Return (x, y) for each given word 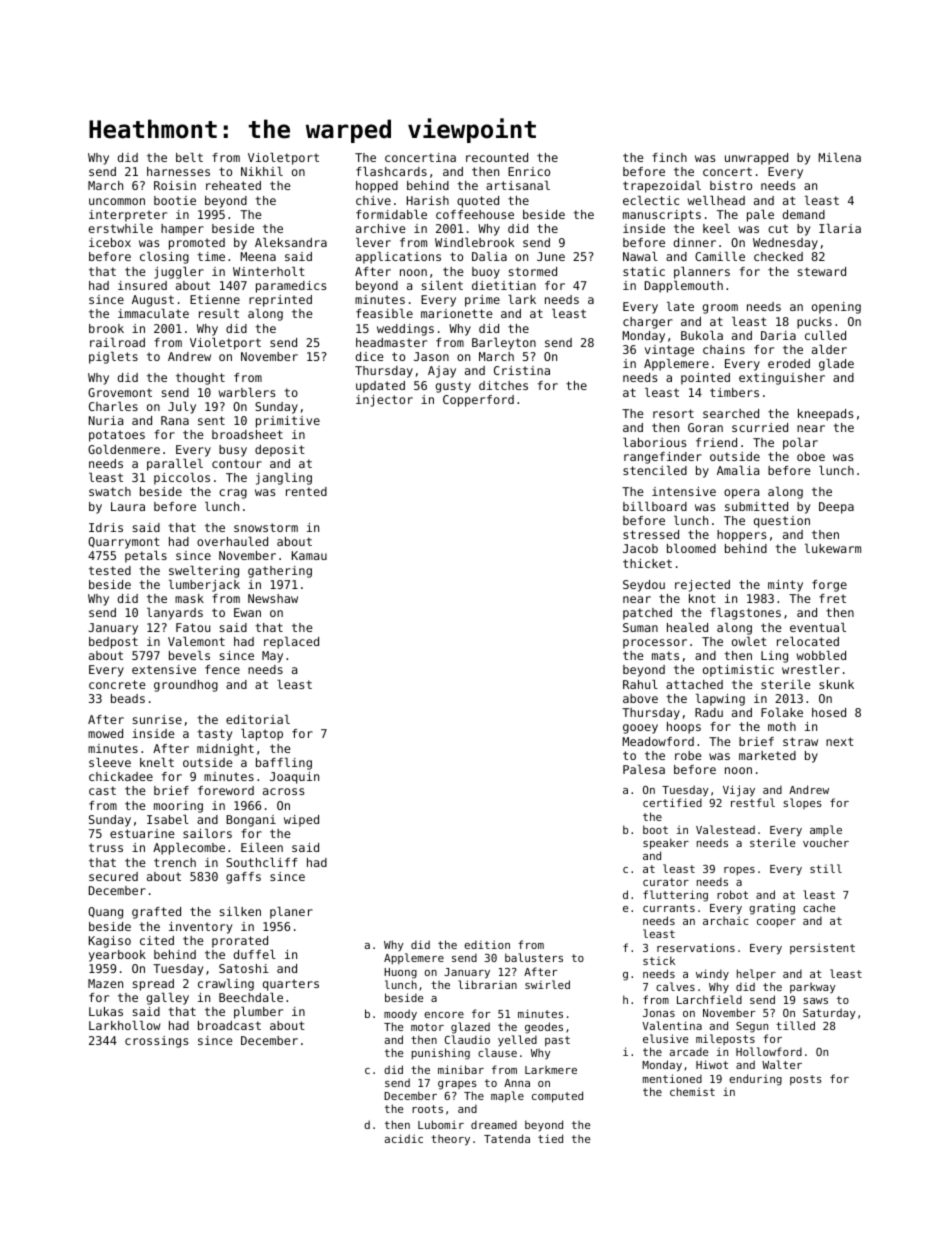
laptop (262, 735)
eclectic (651, 200)
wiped (301, 821)
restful (753, 802)
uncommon (117, 201)
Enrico (529, 171)
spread (153, 985)
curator (666, 882)
